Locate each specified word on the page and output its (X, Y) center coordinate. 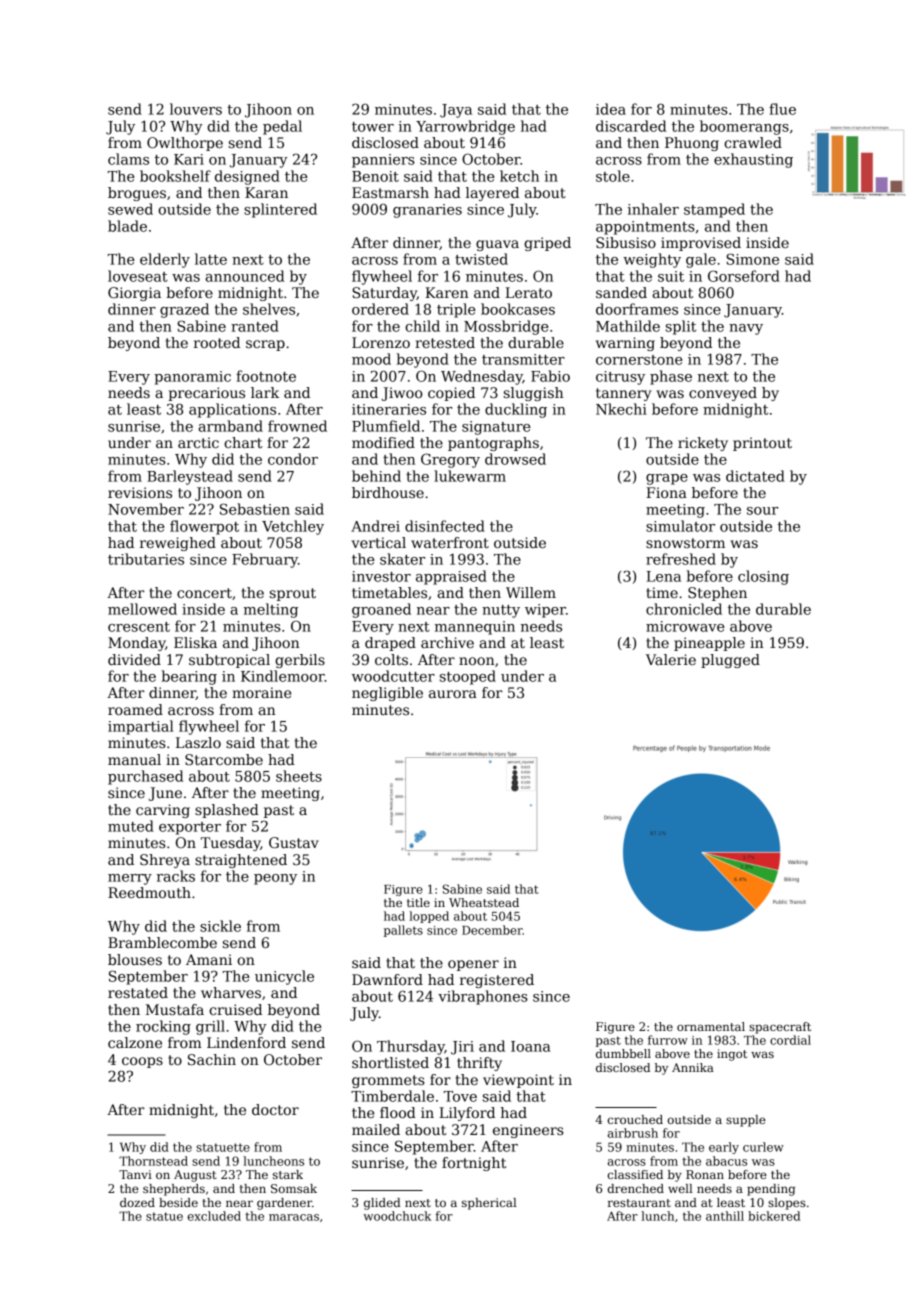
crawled (753, 142)
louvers (196, 109)
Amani (209, 959)
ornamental (711, 1026)
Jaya (456, 111)
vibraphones (483, 997)
